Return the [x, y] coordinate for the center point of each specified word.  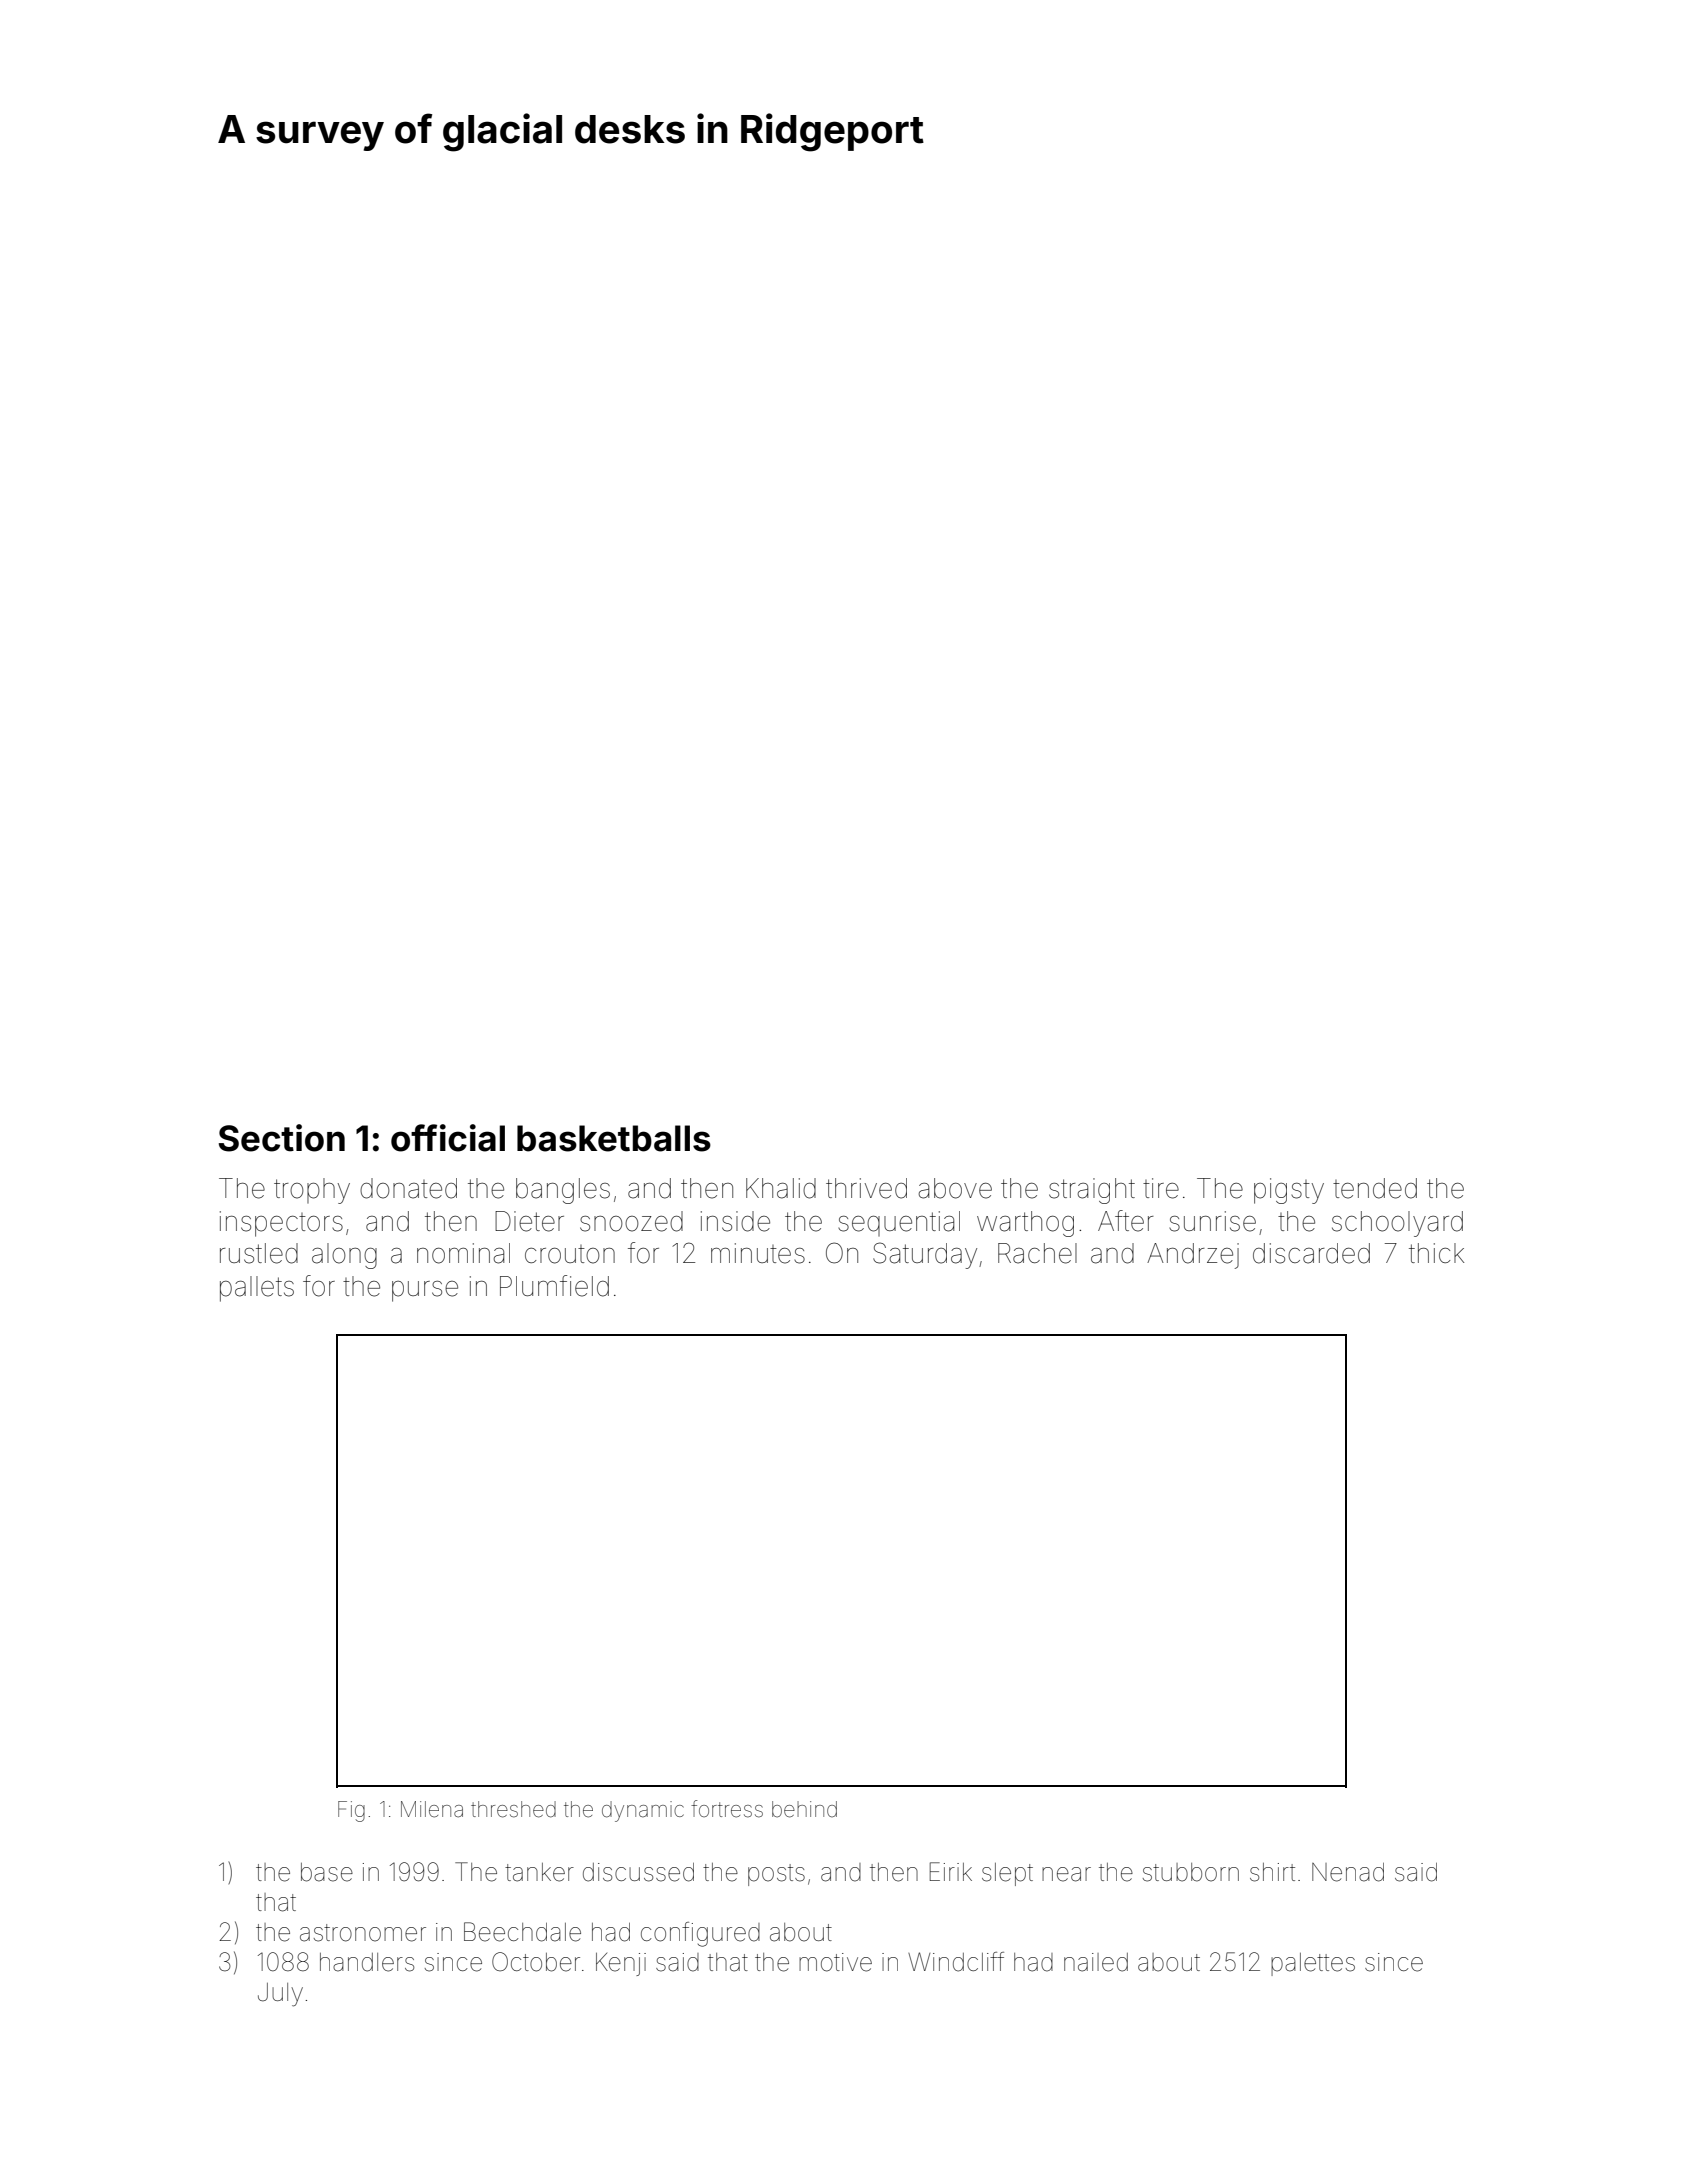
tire [1161, 1188]
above [955, 1188]
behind [804, 1809]
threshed [513, 1809]
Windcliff [956, 1962]
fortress [727, 1809]
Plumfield [554, 1286]
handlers [367, 1962]
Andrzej [1193, 1256]
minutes [758, 1253]
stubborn [1191, 1872]
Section [282, 1138]
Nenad [1348, 1872]
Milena [432, 1809]
